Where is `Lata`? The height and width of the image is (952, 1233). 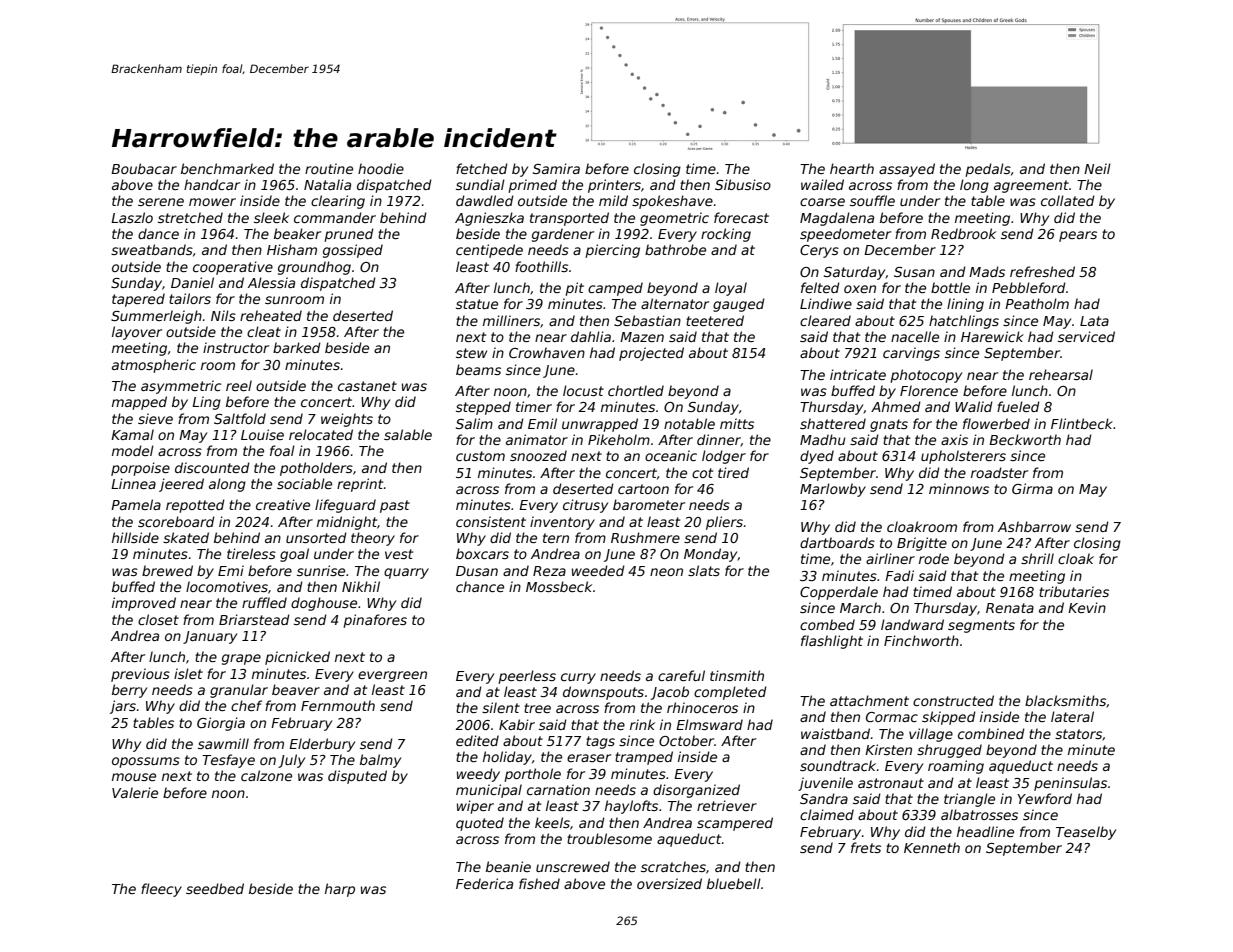 Lata is located at coordinates (1094, 321).
